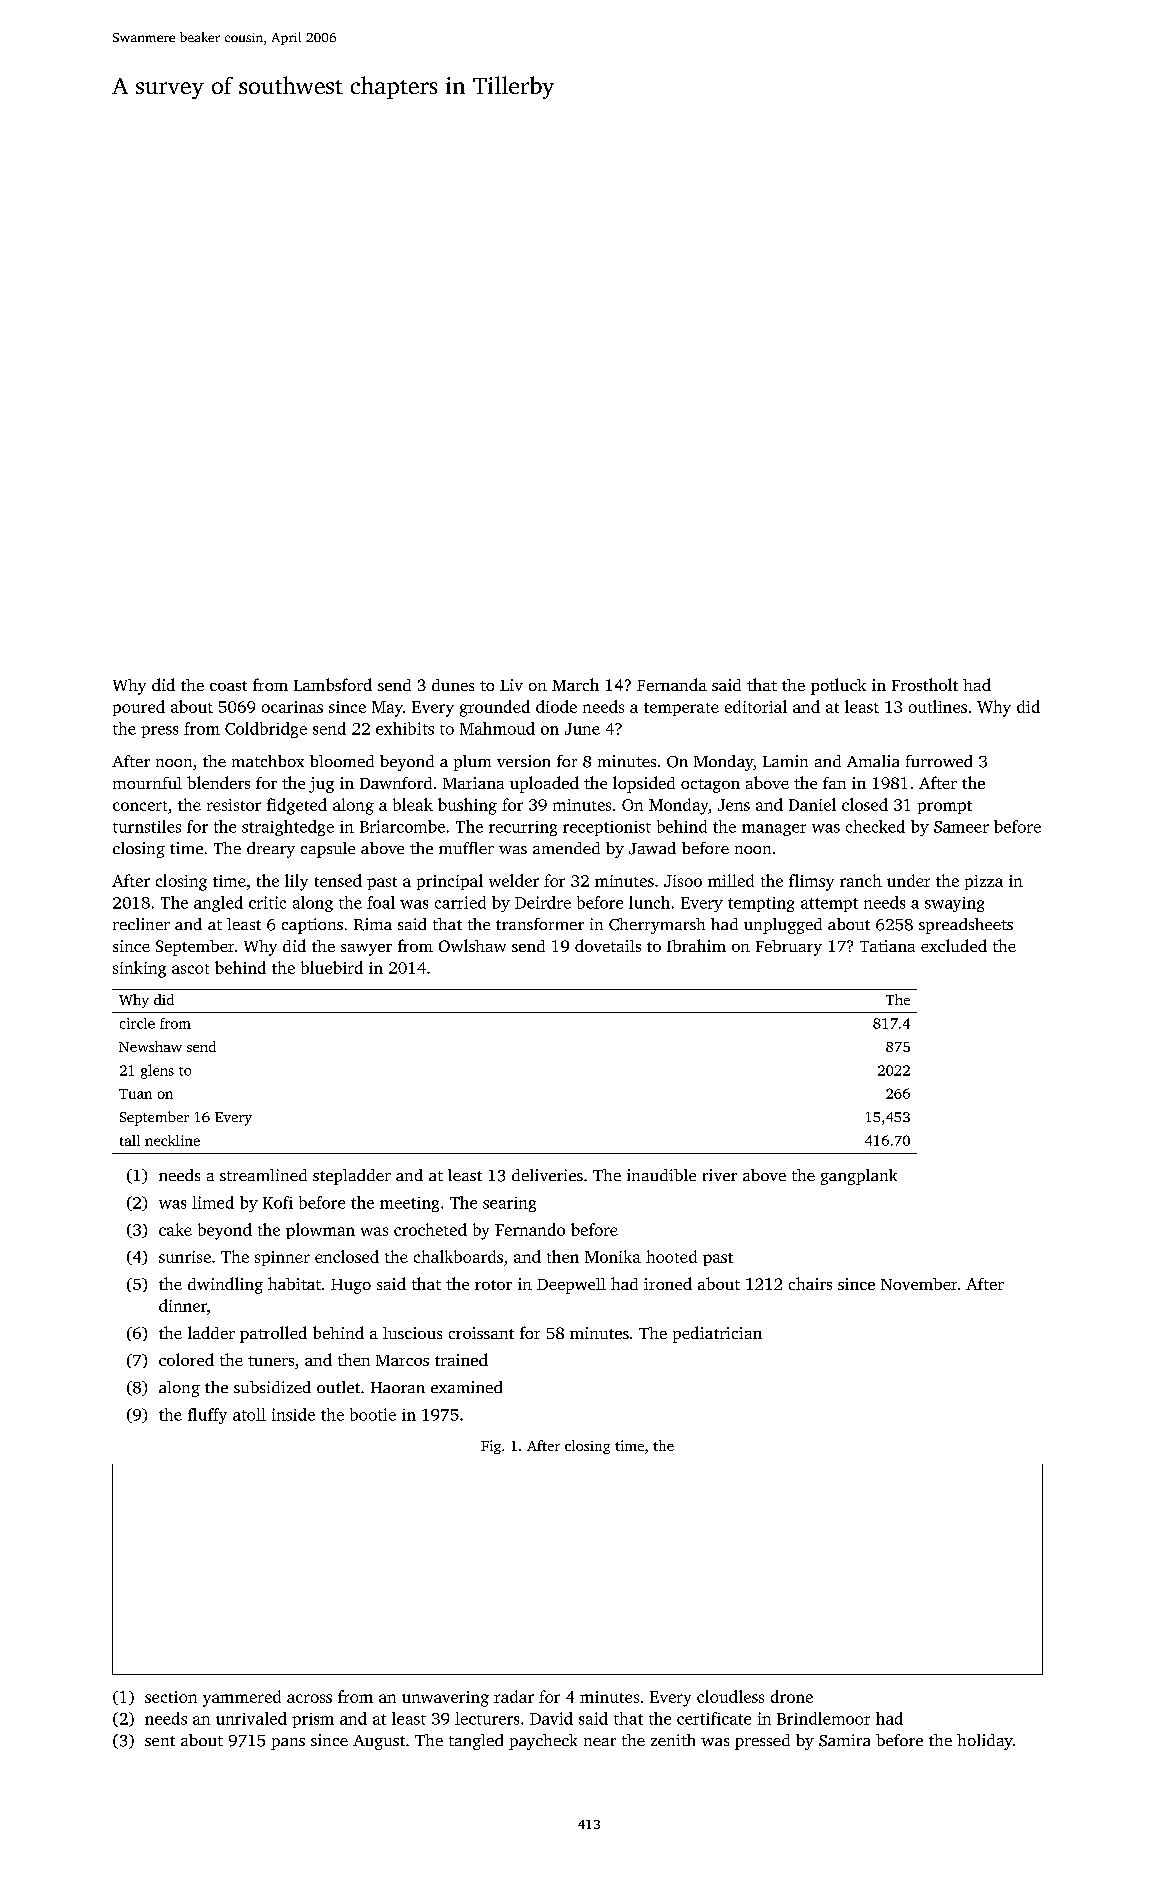 Image resolution: width=1155 pixels, height=1902 pixels. What do you see at coordinates (668, 1283) in the page?
I see `ironed` at bounding box center [668, 1283].
